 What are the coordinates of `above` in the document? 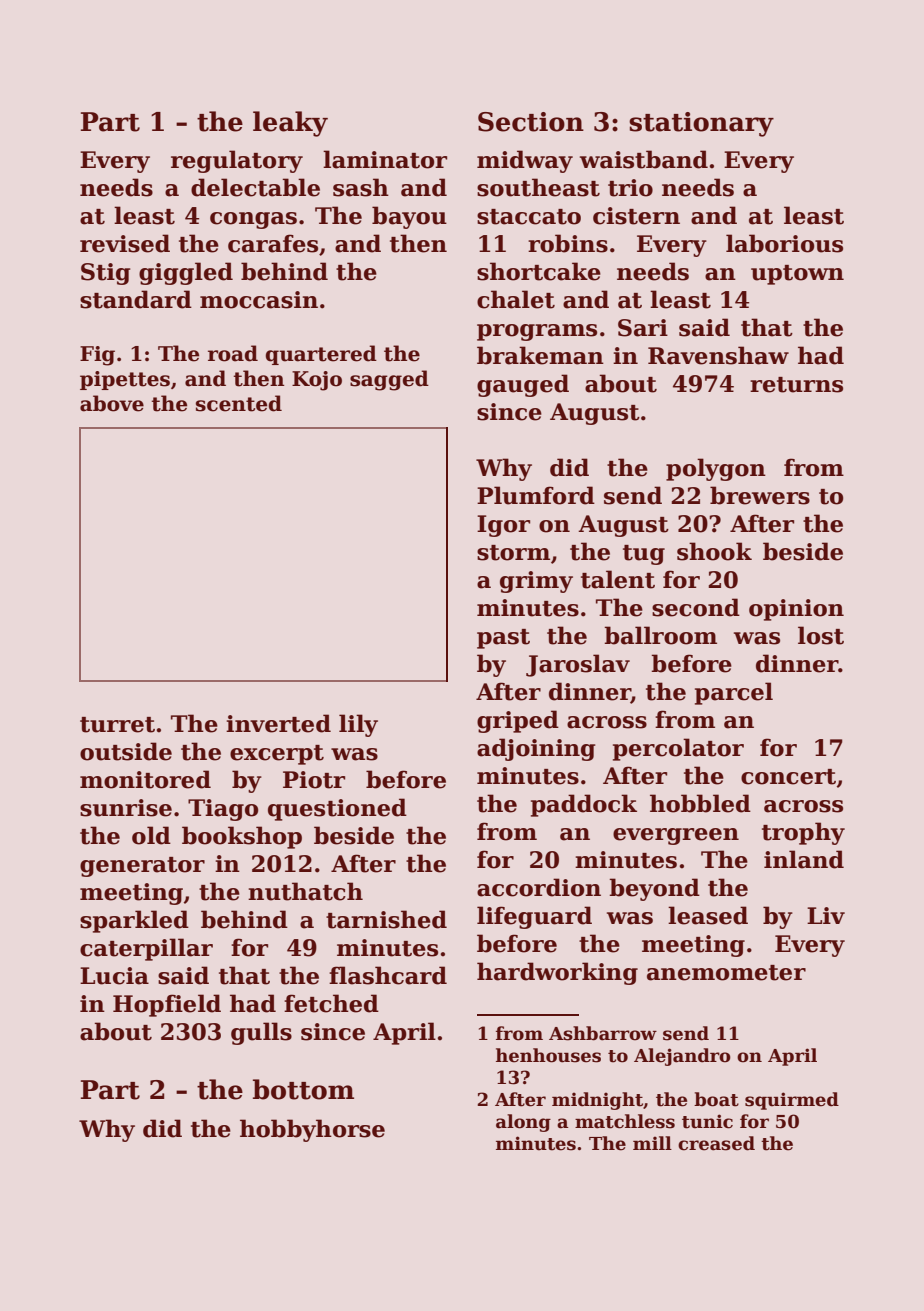 It's located at (112, 403).
